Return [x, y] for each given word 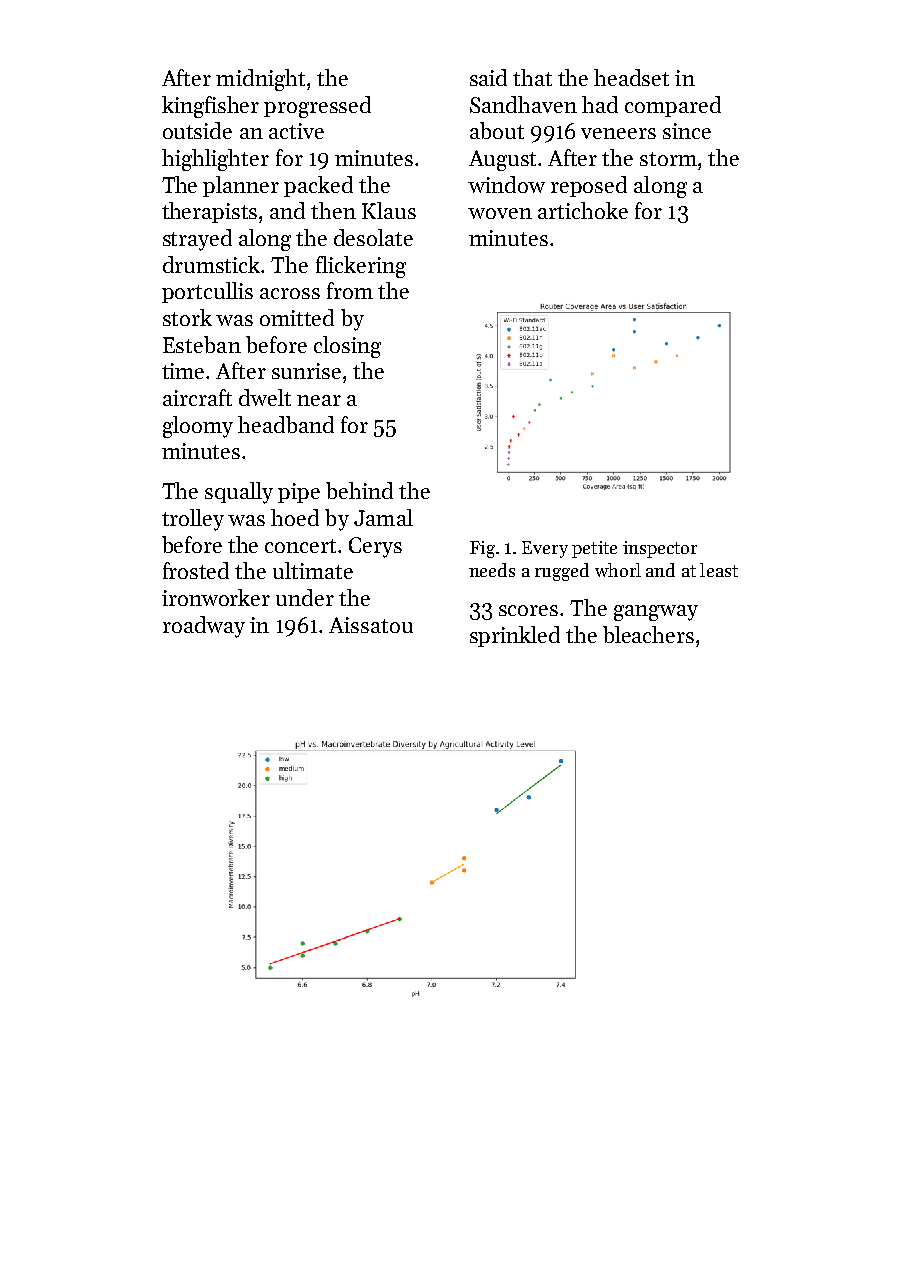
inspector [660, 549]
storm [668, 159]
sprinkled [515, 636]
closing [347, 347]
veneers [618, 133]
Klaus [389, 210]
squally [239, 493]
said [488, 77]
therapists [209, 212]
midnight [260, 80]
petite [594, 549]
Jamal [383, 517]
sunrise [306, 371]
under [305, 597]
